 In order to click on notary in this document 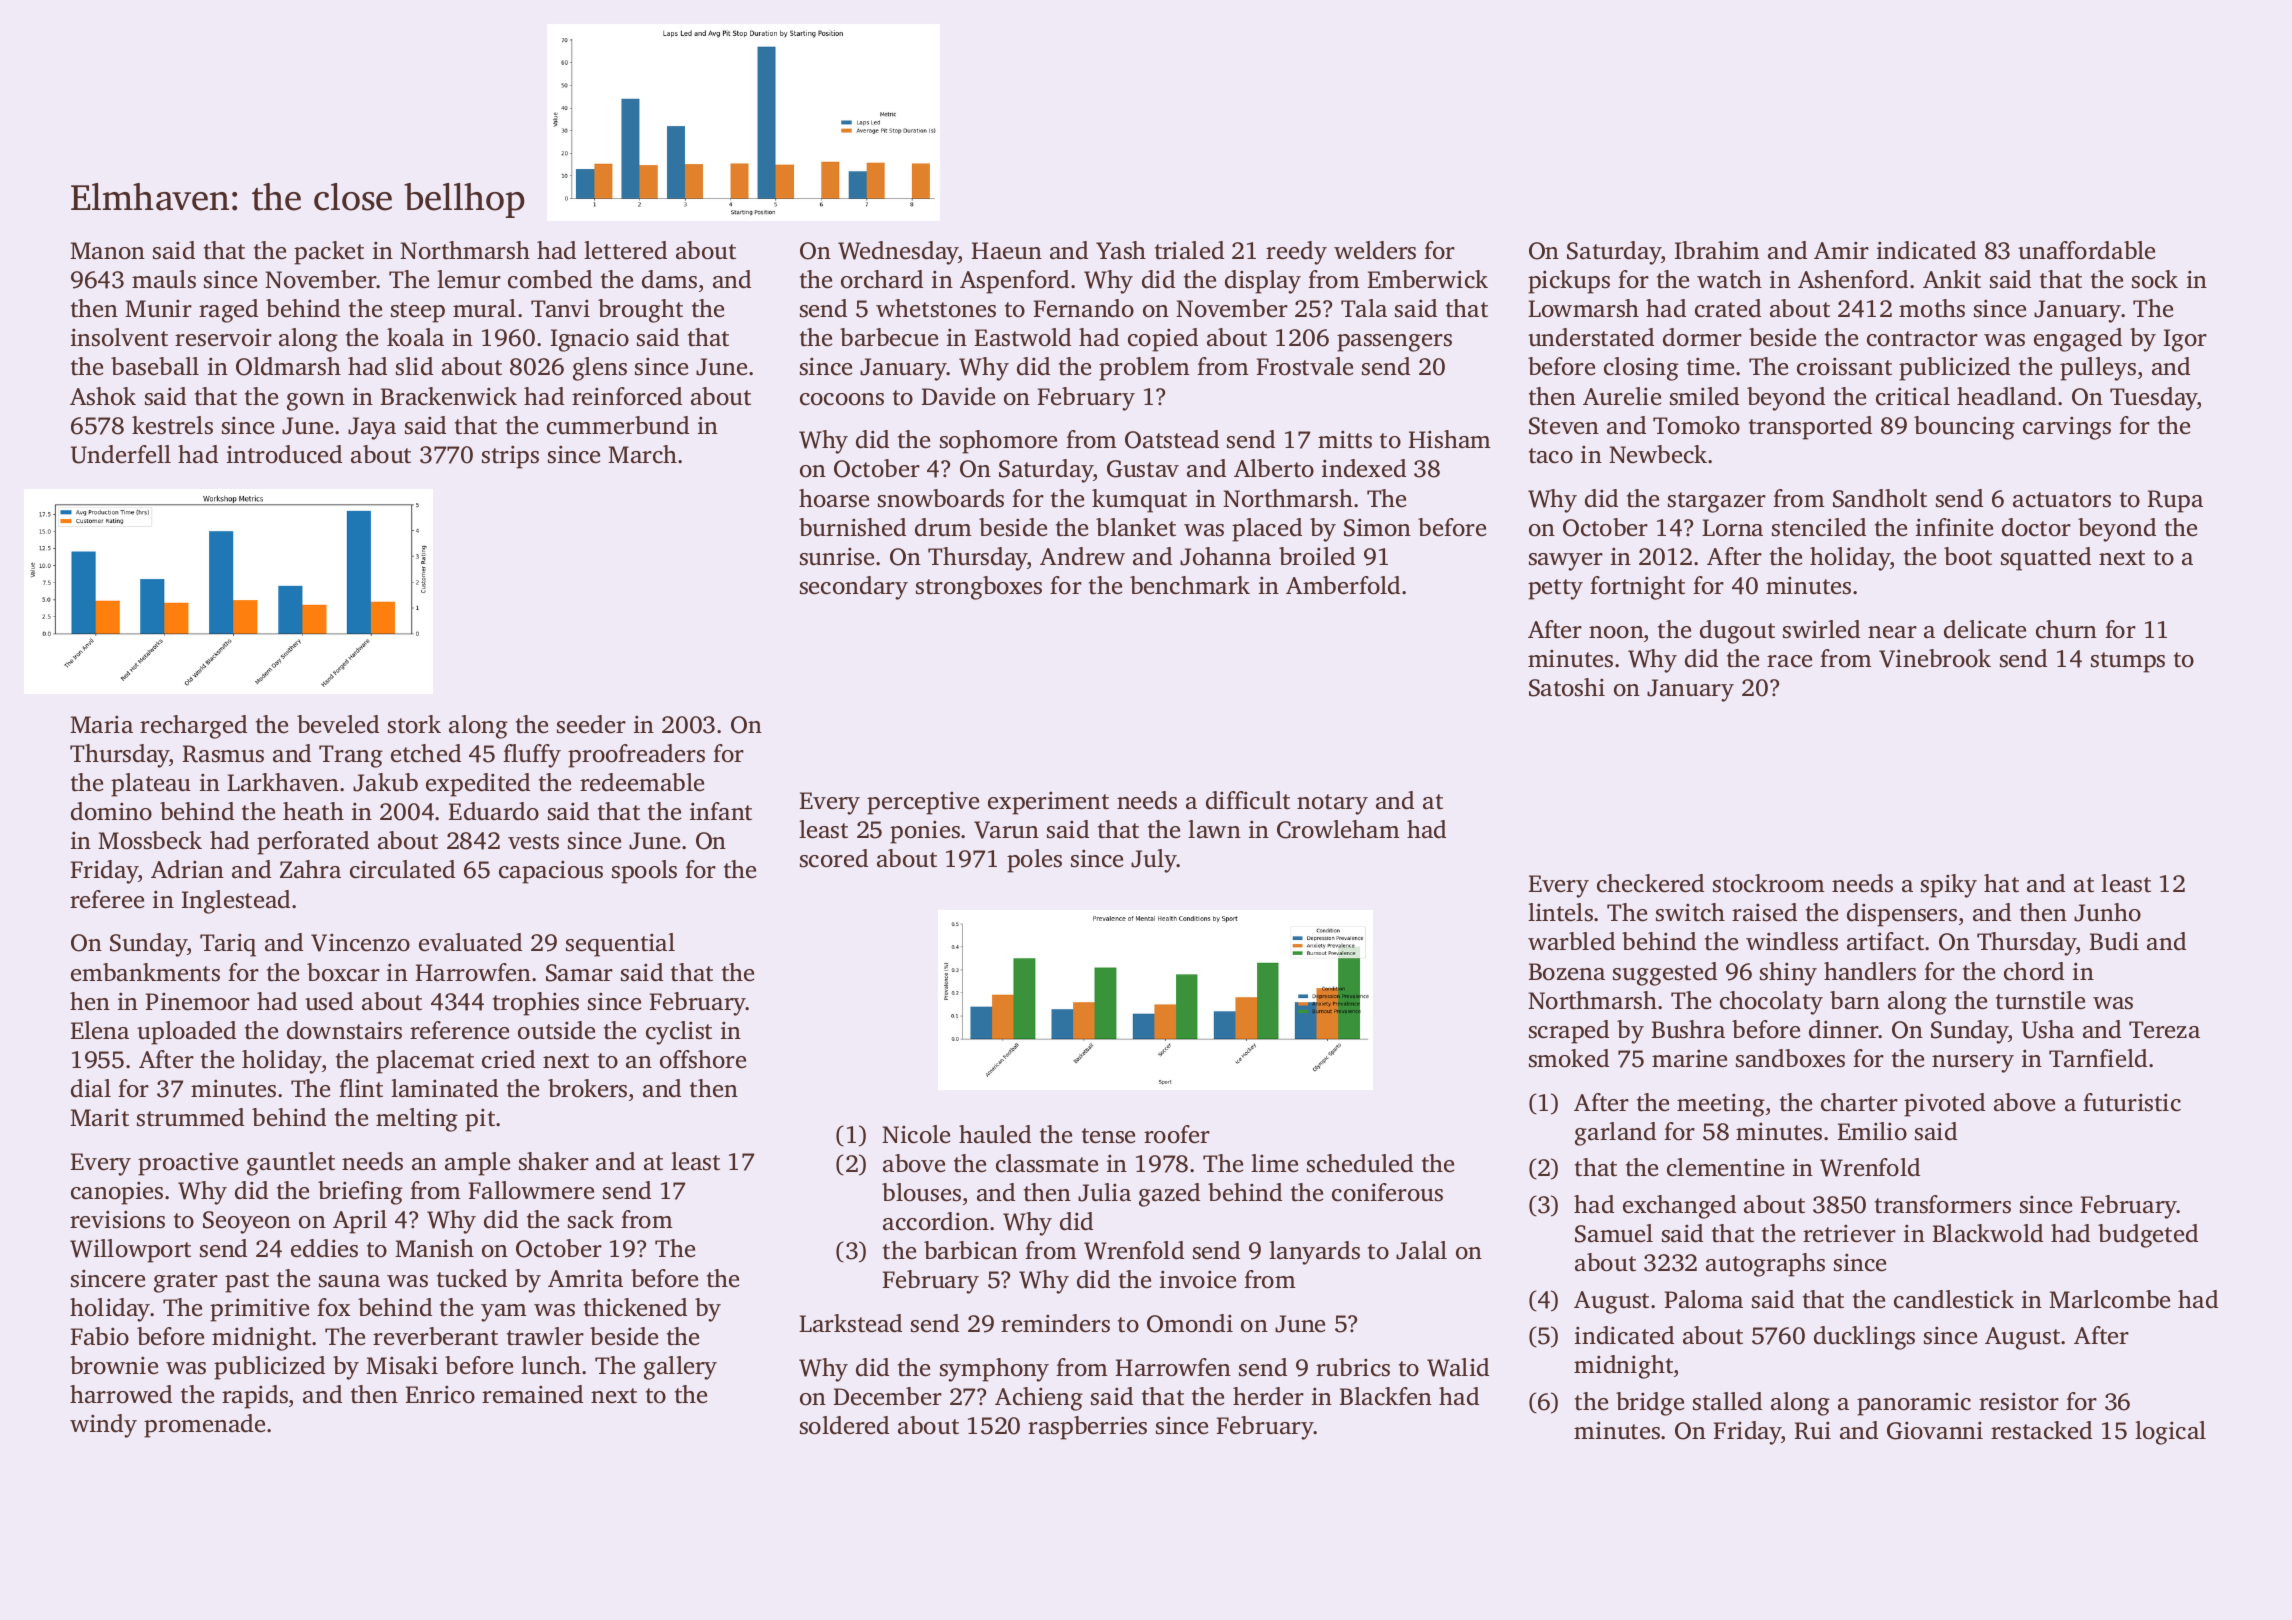, I will do `click(1332, 804)`.
